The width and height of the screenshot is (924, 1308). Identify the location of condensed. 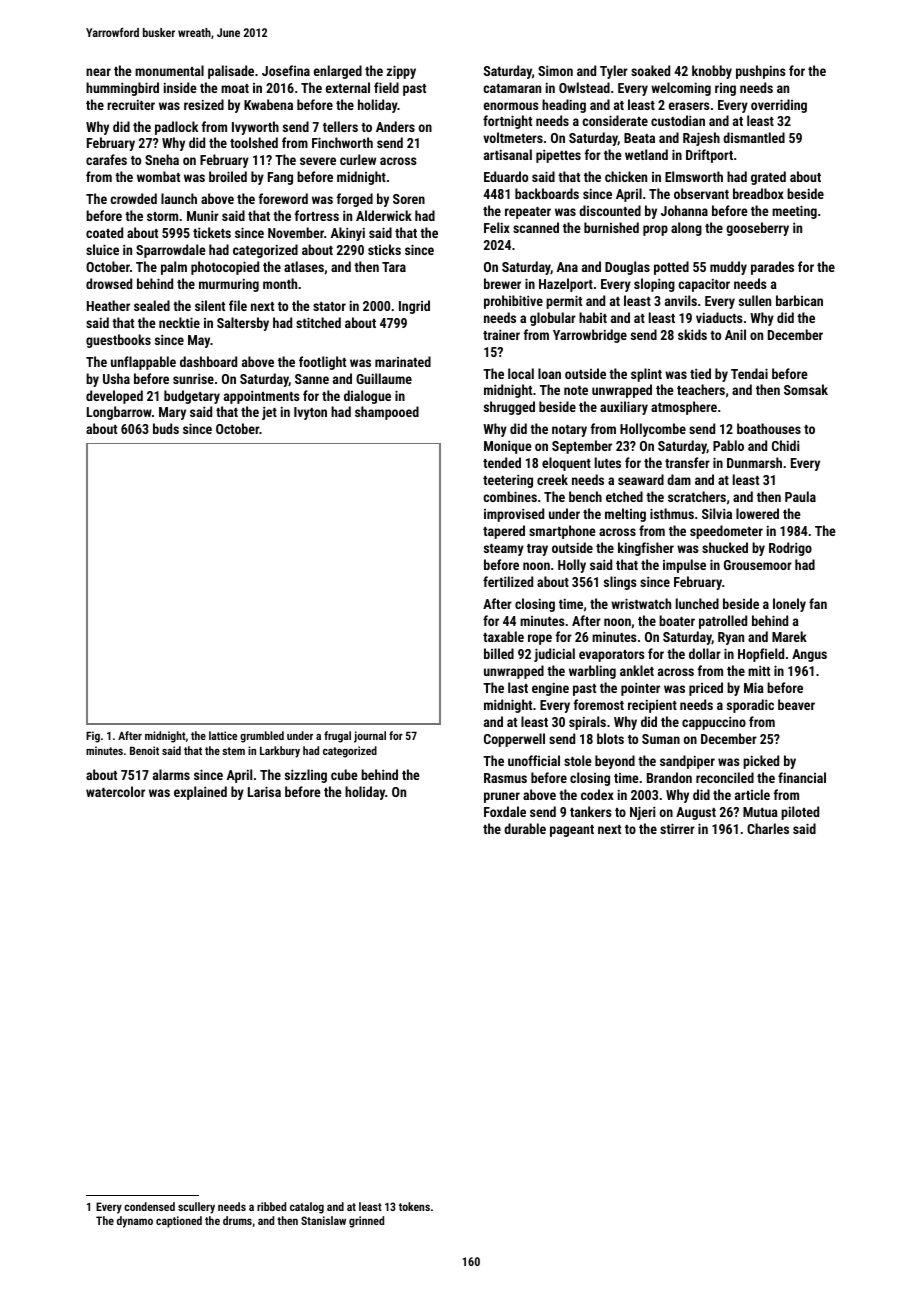
(149, 1206).
